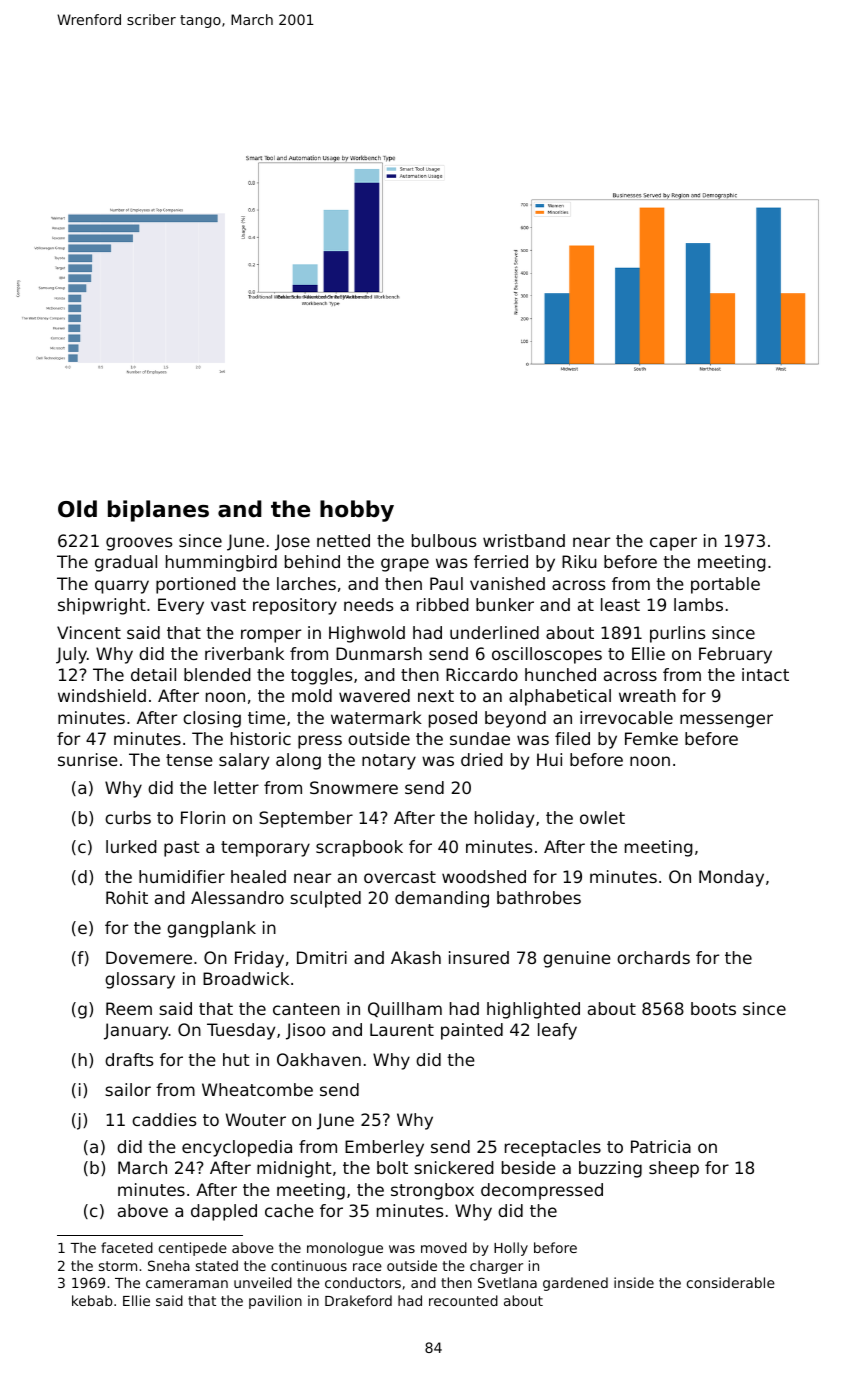 This document has width=849, height=1400. Describe the element at coordinates (129, 1059) in the document. I see `drafts` at that location.
